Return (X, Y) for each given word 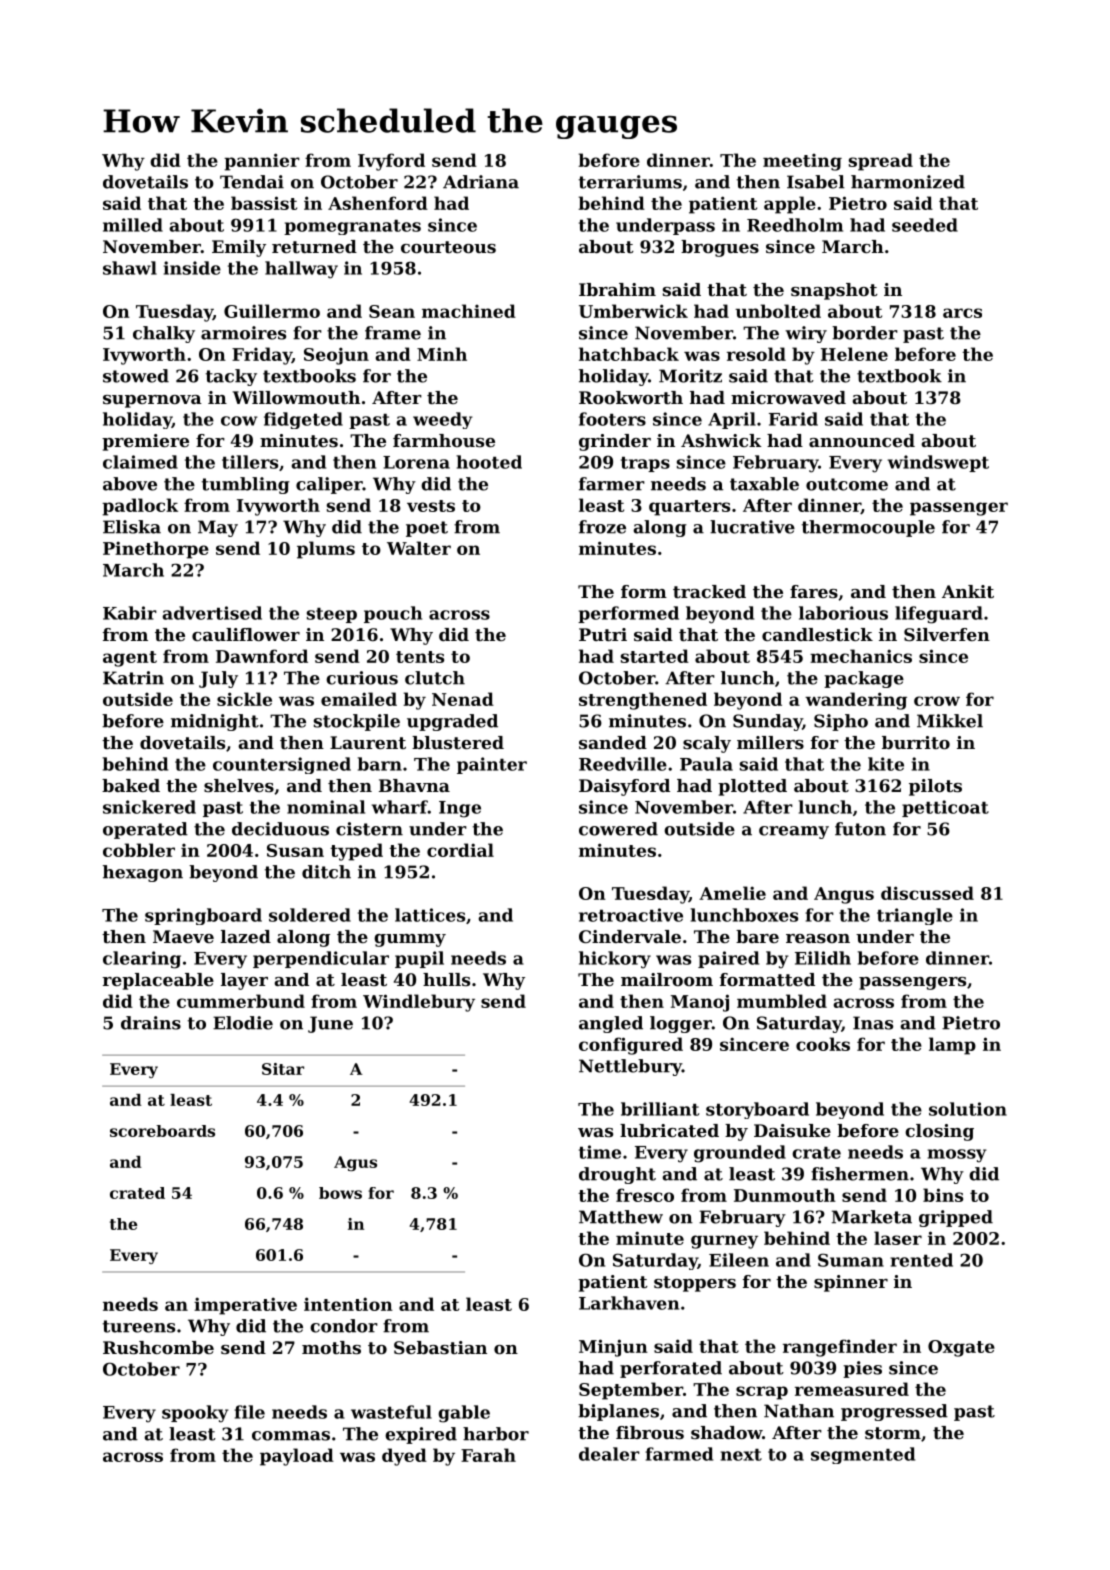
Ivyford (391, 162)
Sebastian (440, 1347)
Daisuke (792, 1130)
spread (881, 162)
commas (291, 1436)
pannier (262, 162)
